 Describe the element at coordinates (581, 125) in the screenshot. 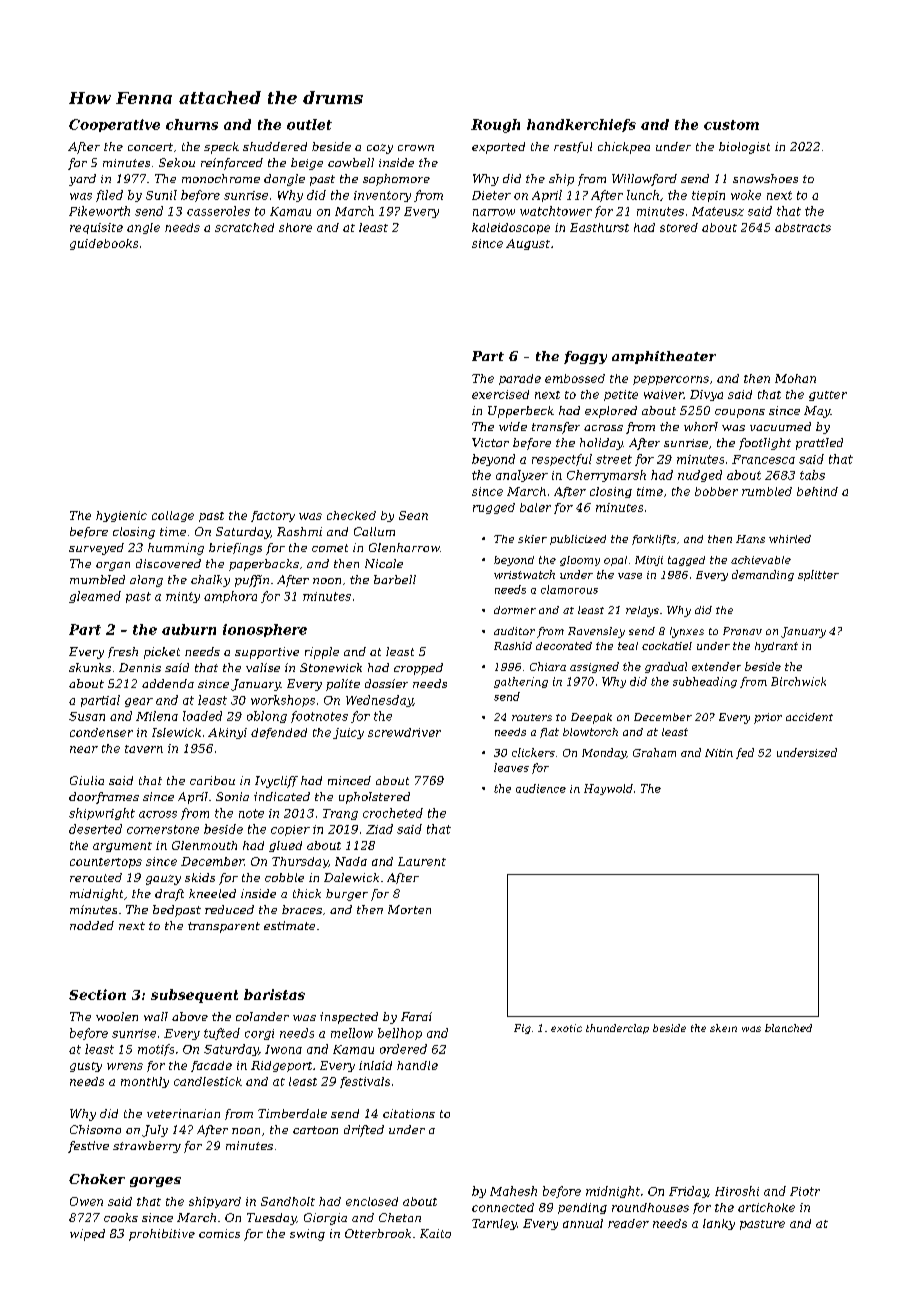

I see `handkerchiefs` at that location.
